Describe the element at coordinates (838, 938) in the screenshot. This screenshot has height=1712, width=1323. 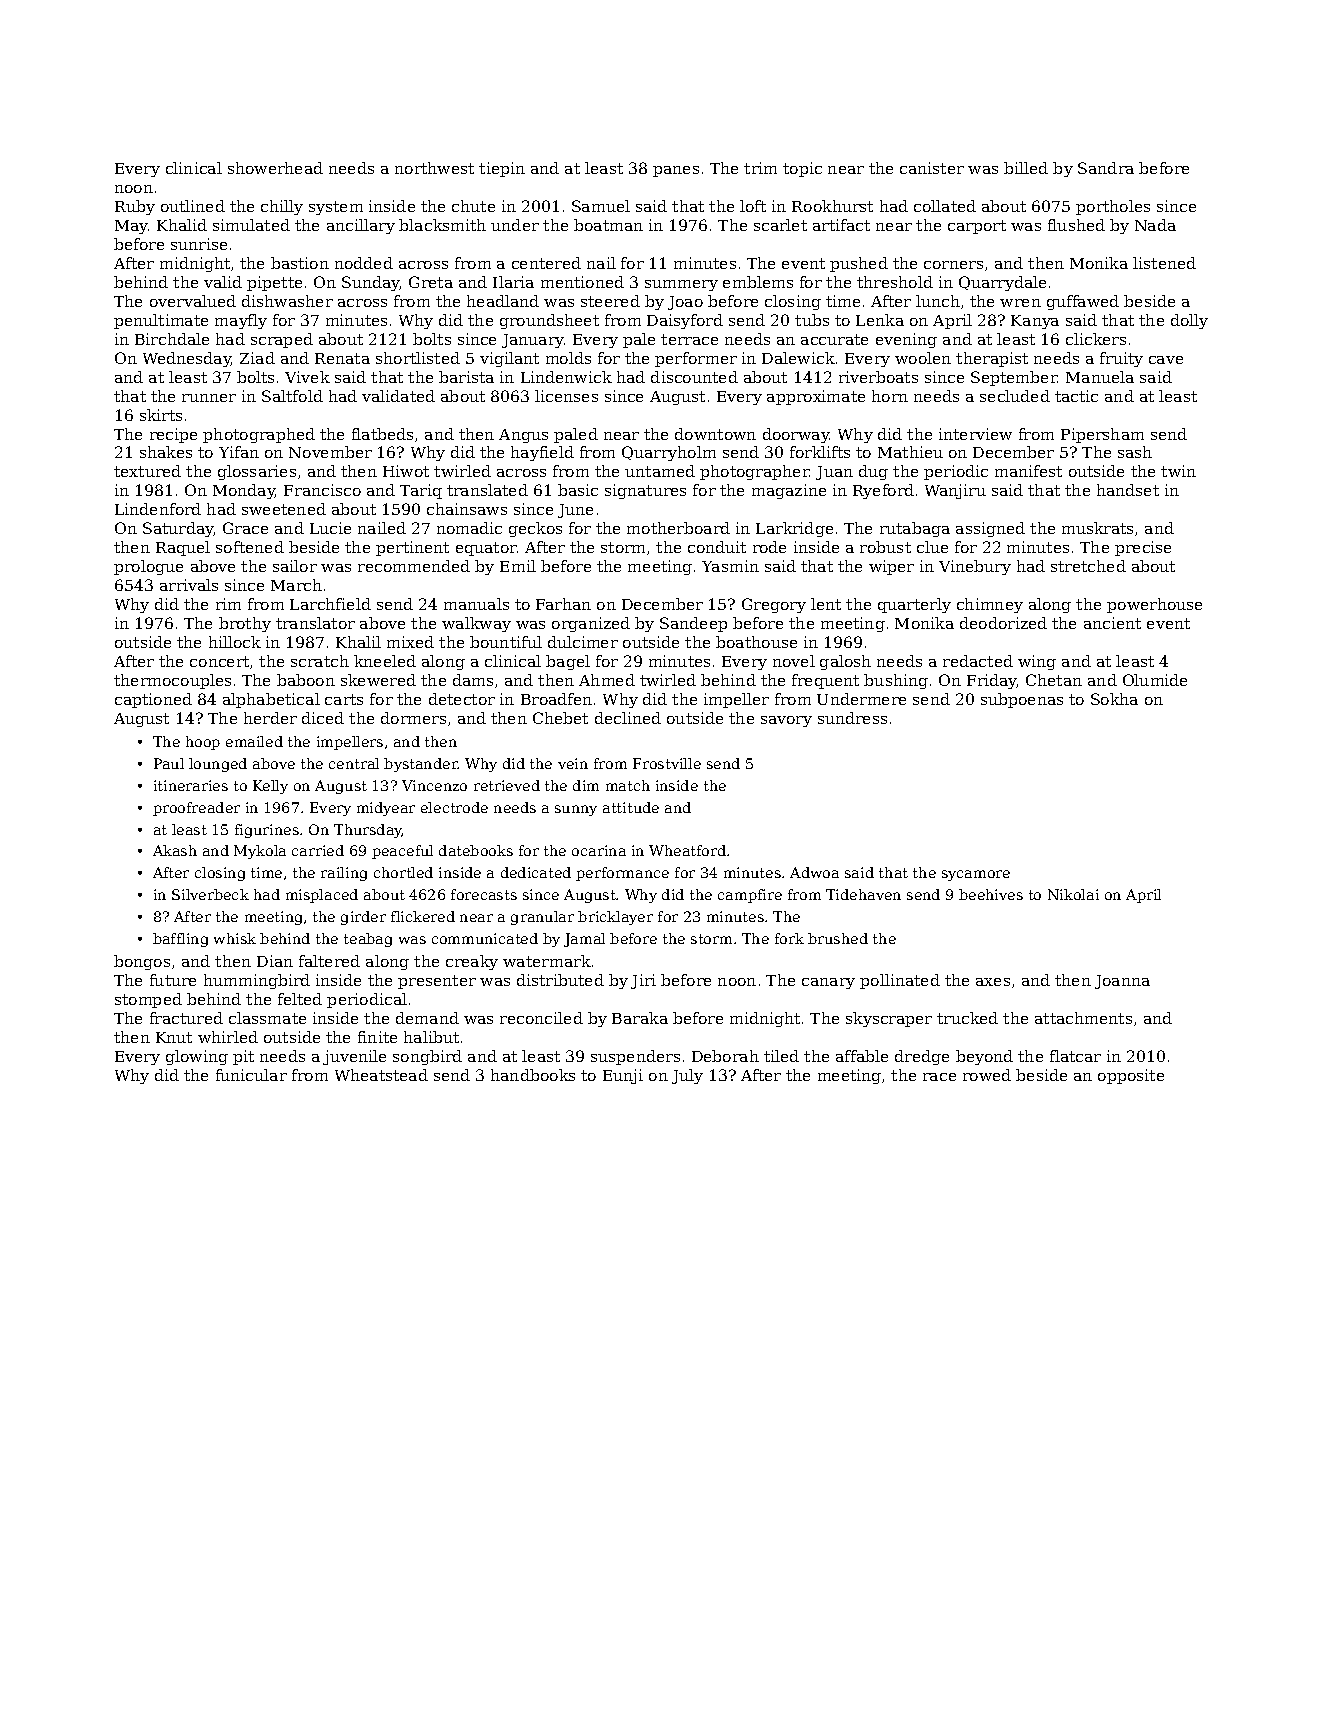
I see `brushed` at that location.
